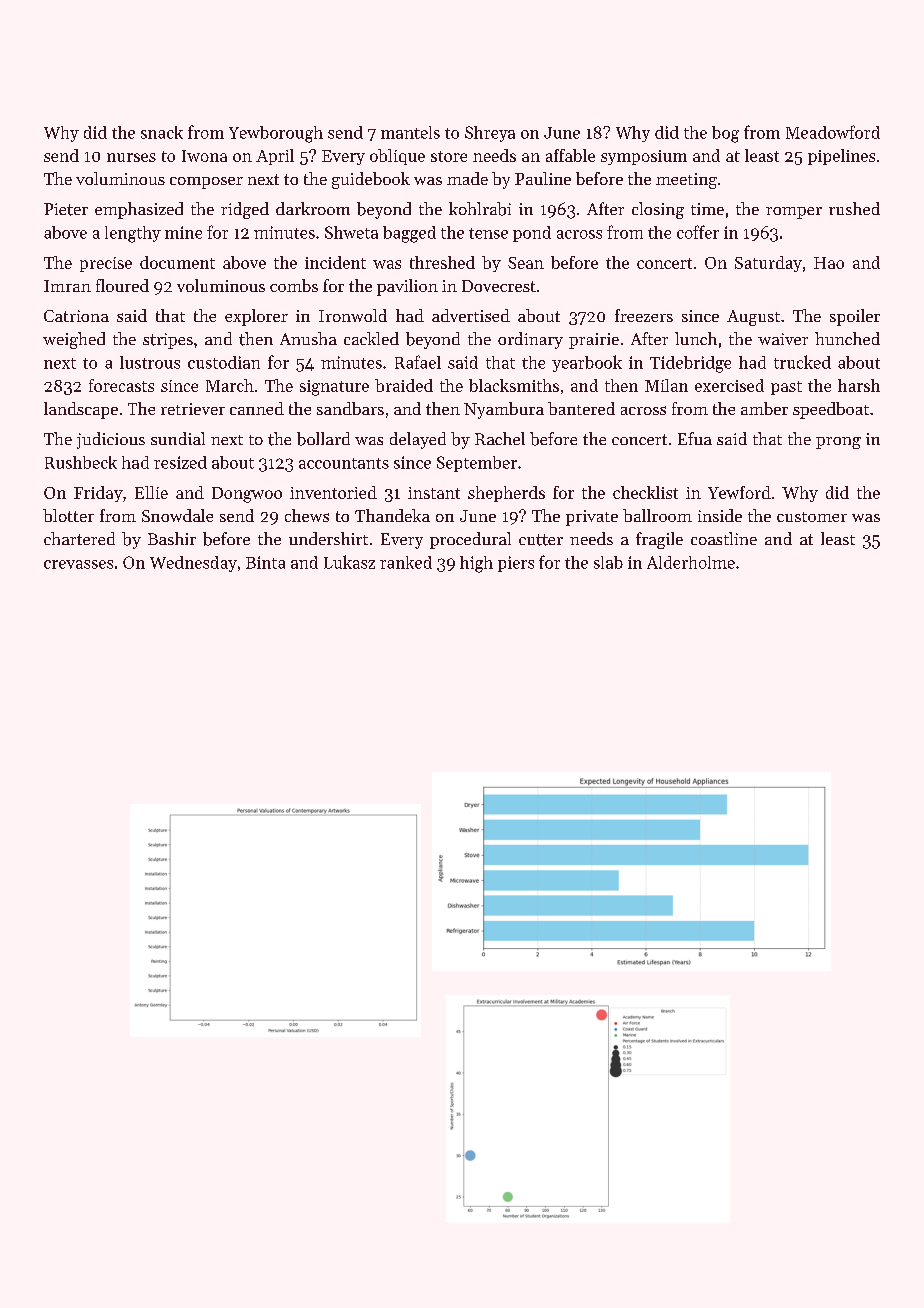 The width and height of the screenshot is (924, 1308). Describe the element at coordinates (265, 562) in the screenshot. I see `Binta` at that location.
